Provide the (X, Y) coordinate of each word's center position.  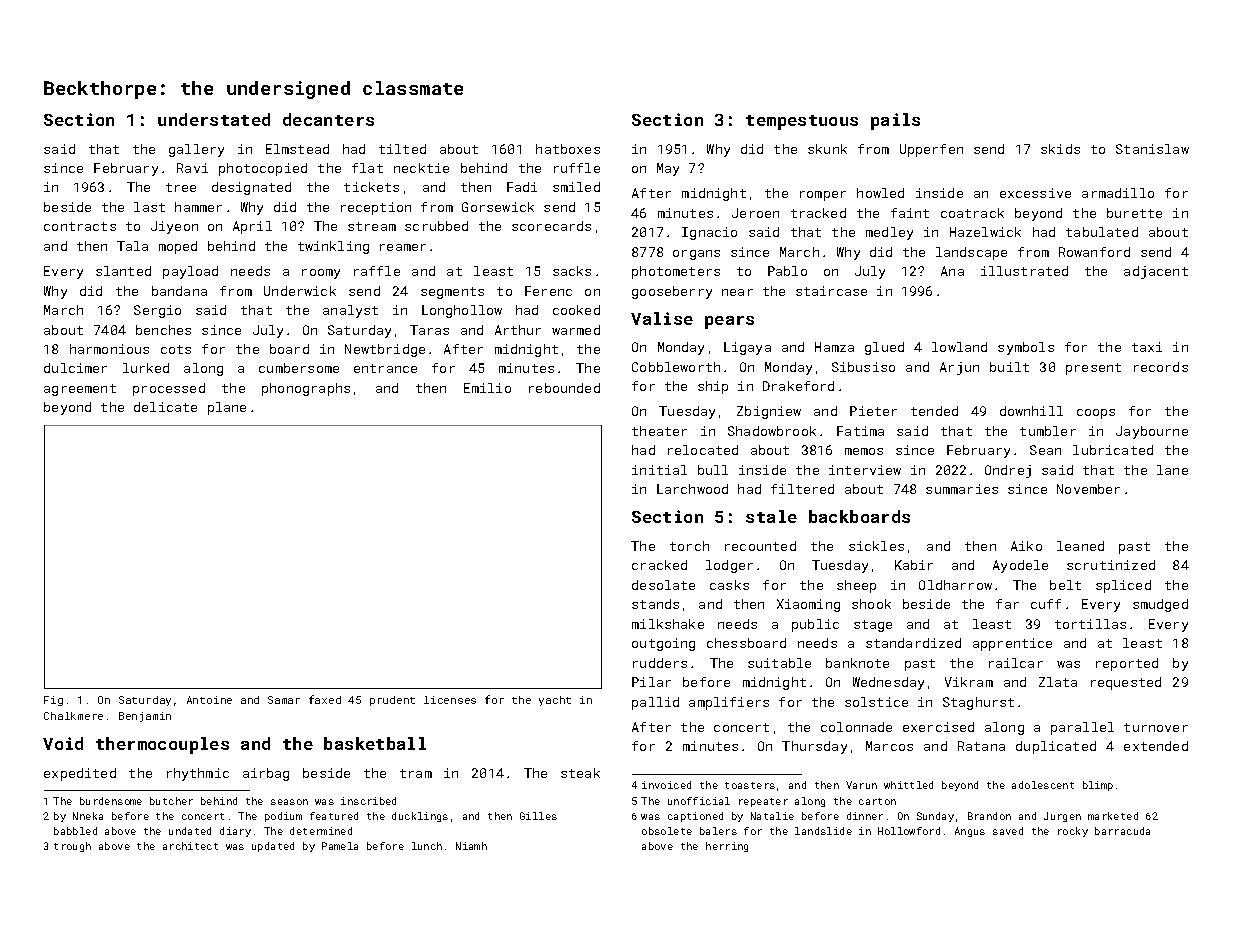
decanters (328, 119)
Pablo (787, 271)
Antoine (209, 700)
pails (895, 121)
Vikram (969, 682)
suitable (779, 663)
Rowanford (1094, 252)
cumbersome (299, 368)
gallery (196, 150)
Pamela (340, 846)
